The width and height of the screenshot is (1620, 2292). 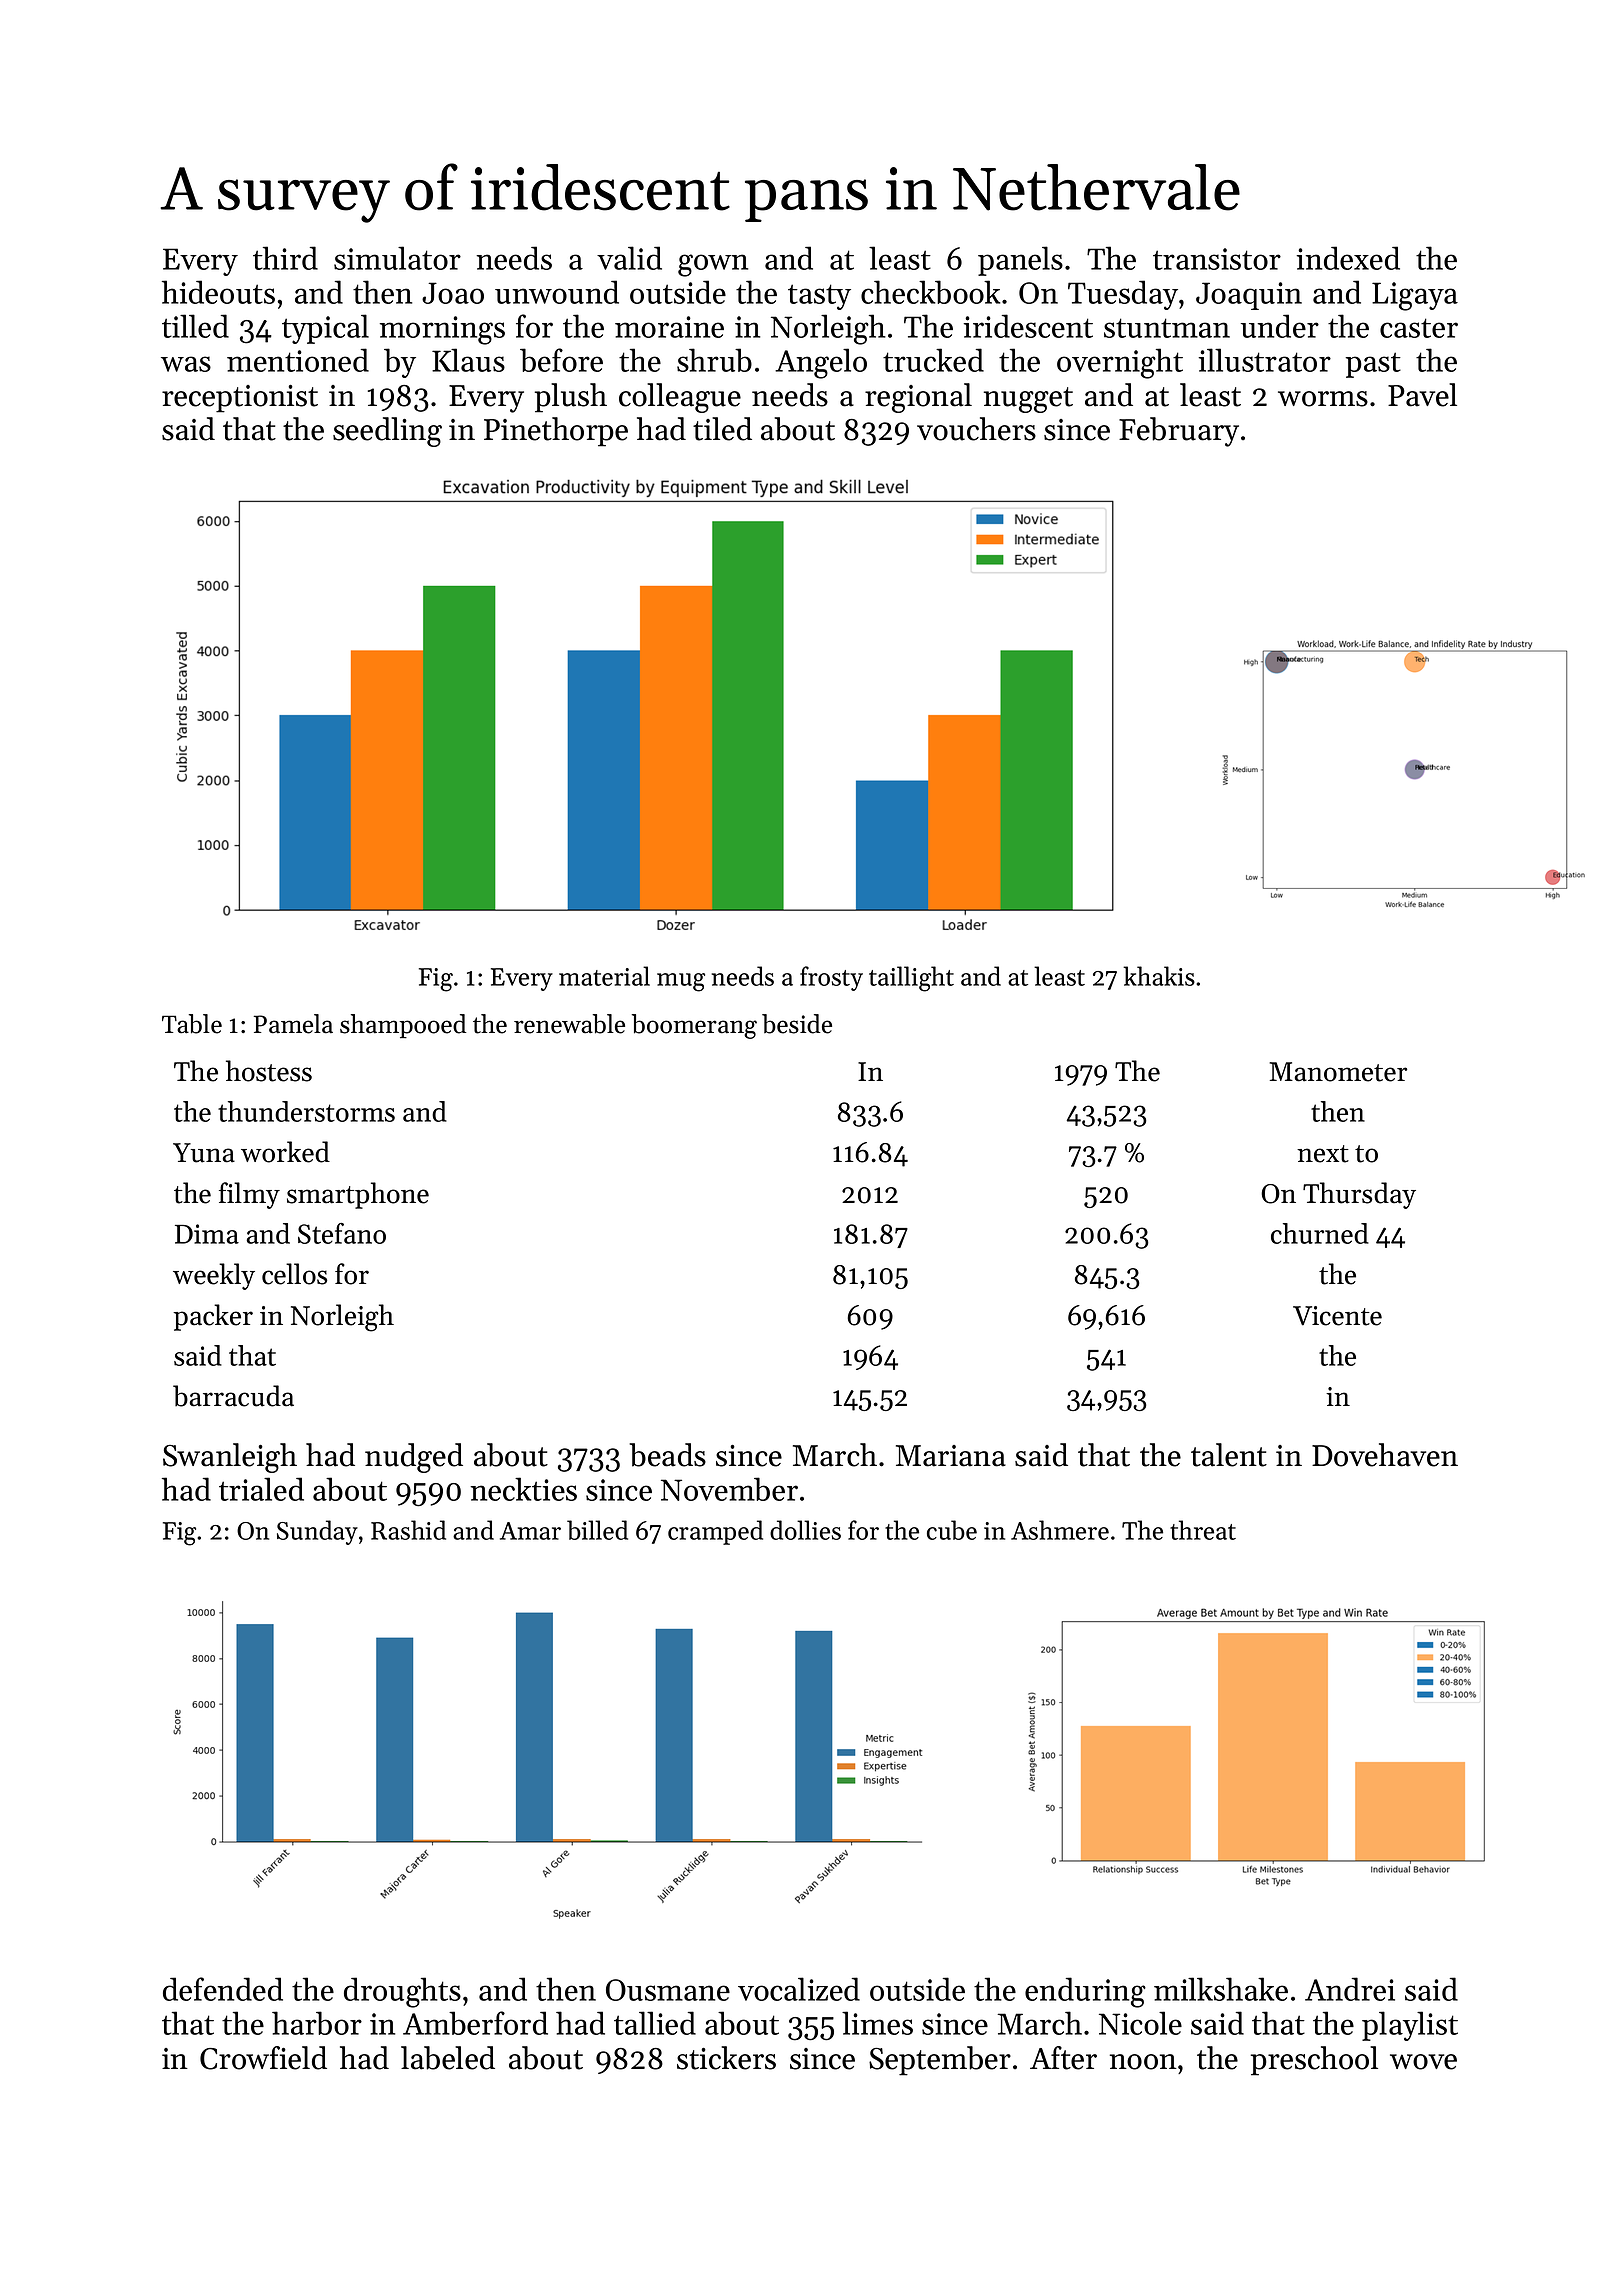 I want to click on khakis, so click(x=1159, y=976).
